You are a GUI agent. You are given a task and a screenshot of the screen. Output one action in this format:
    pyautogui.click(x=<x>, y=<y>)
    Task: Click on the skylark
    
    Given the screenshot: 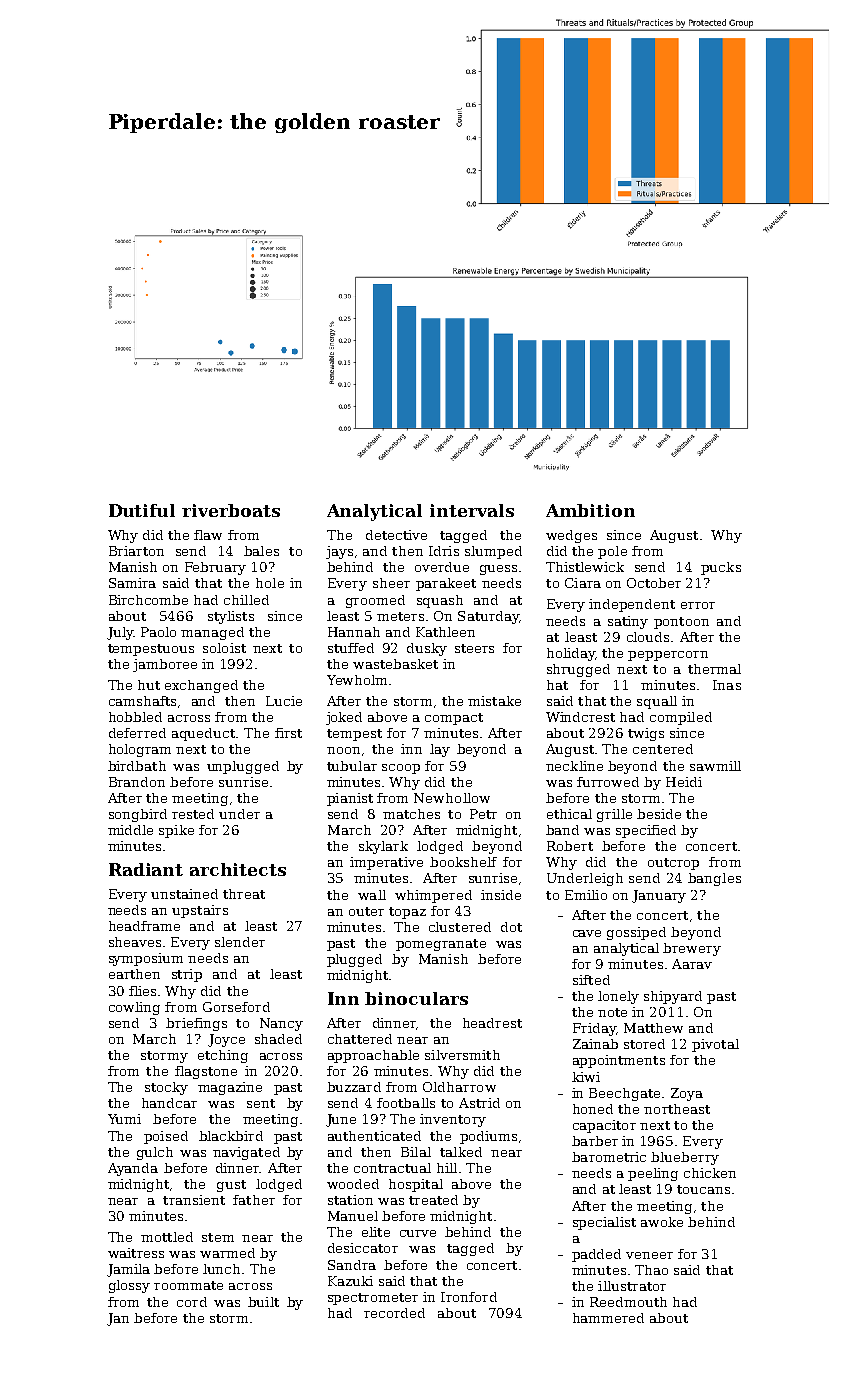 What is the action you would take?
    pyautogui.click(x=383, y=847)
